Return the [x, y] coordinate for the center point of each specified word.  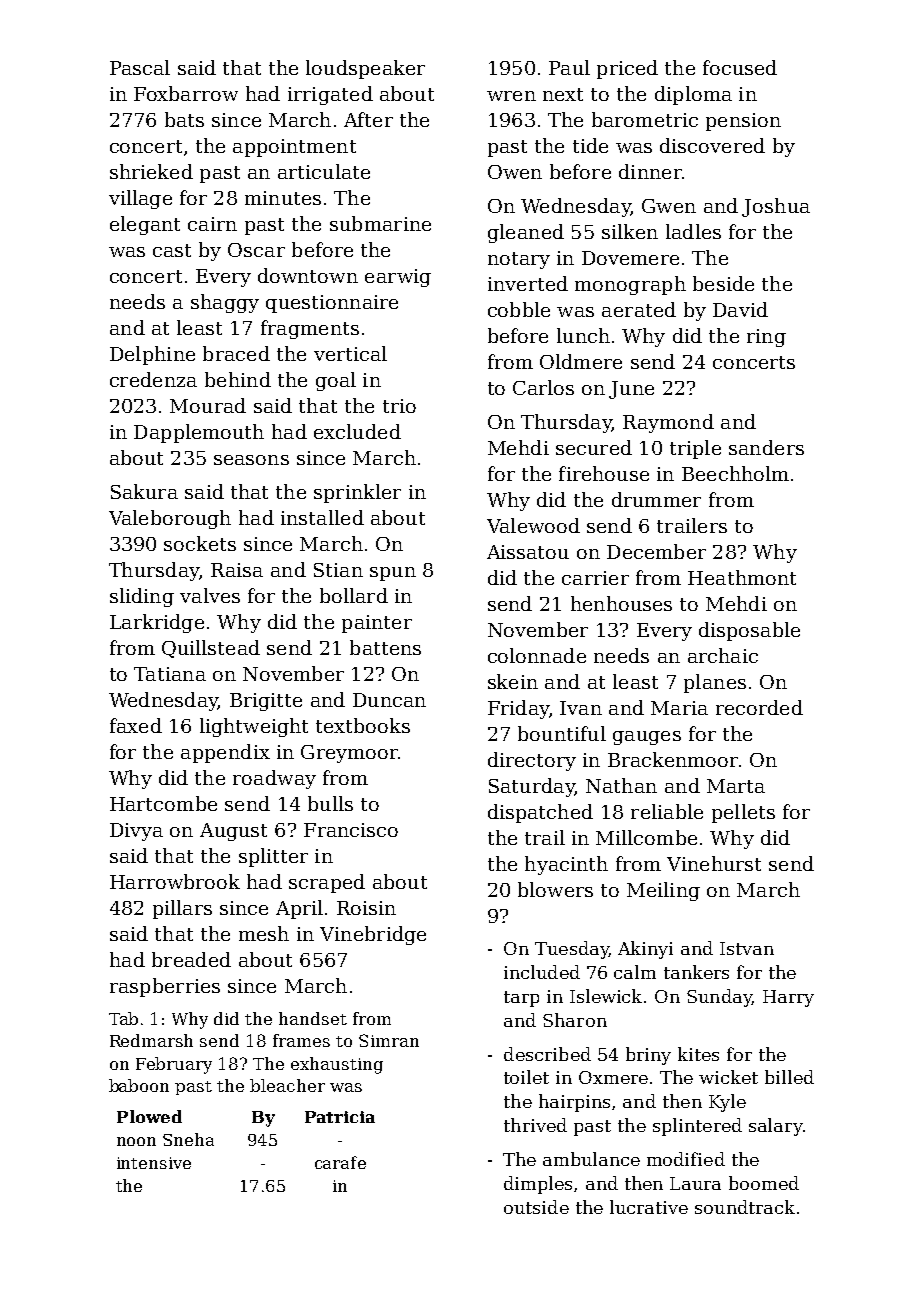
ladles [693, 231]
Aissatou [528, 552]
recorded [759, 707]
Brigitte [266, 702]
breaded [191, 959]
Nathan [621, 785]
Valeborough [170, 519]
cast [172, 250]
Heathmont [742, 577]
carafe [340, 1162]
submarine [380, 223]
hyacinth [566, 865]
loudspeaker [365, 69]
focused [740, 67]
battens [385, 647]
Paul [569, 67]
